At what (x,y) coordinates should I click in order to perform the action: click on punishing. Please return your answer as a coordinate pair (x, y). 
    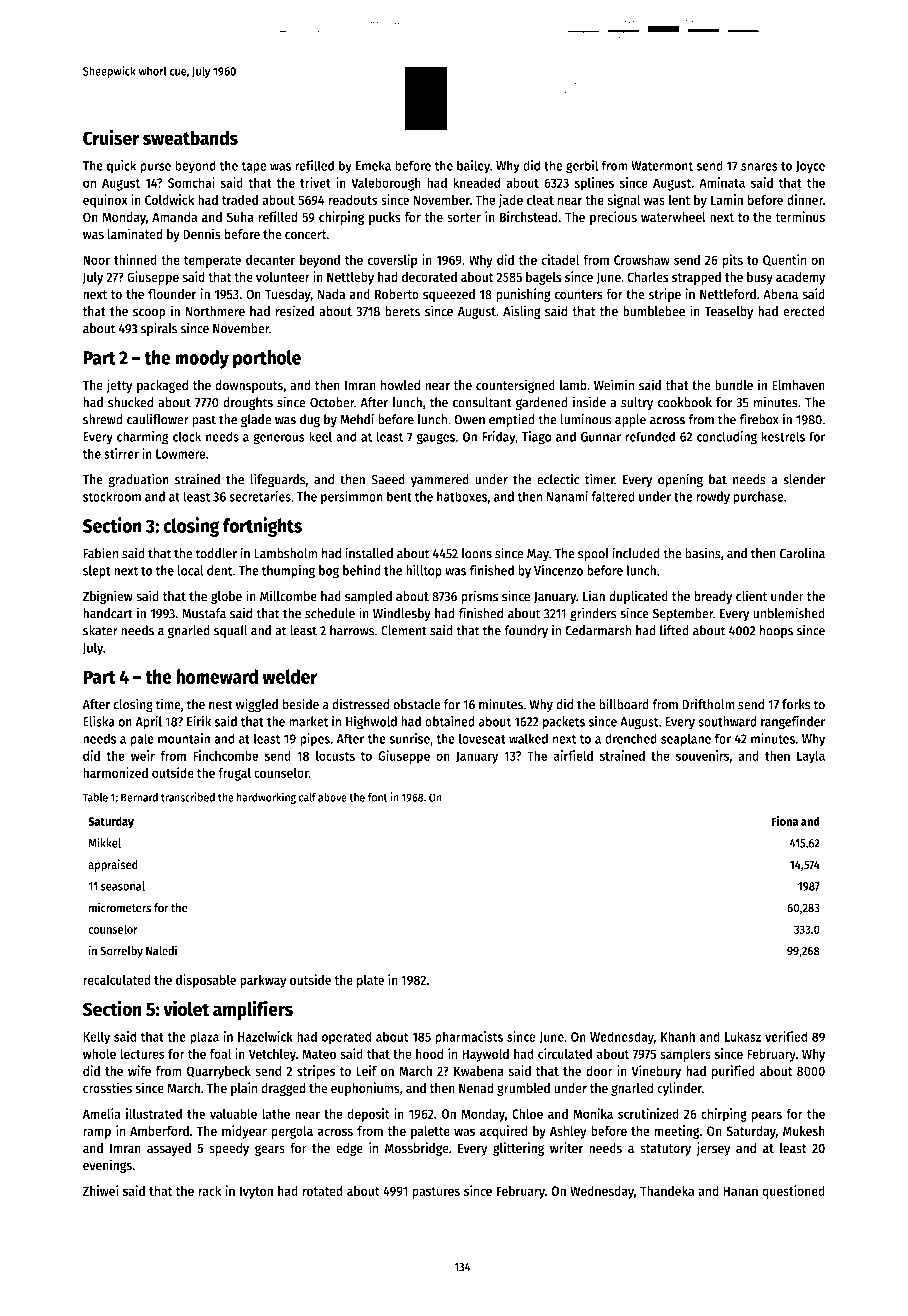
    Looking at the image, I should click on (523, 295).
